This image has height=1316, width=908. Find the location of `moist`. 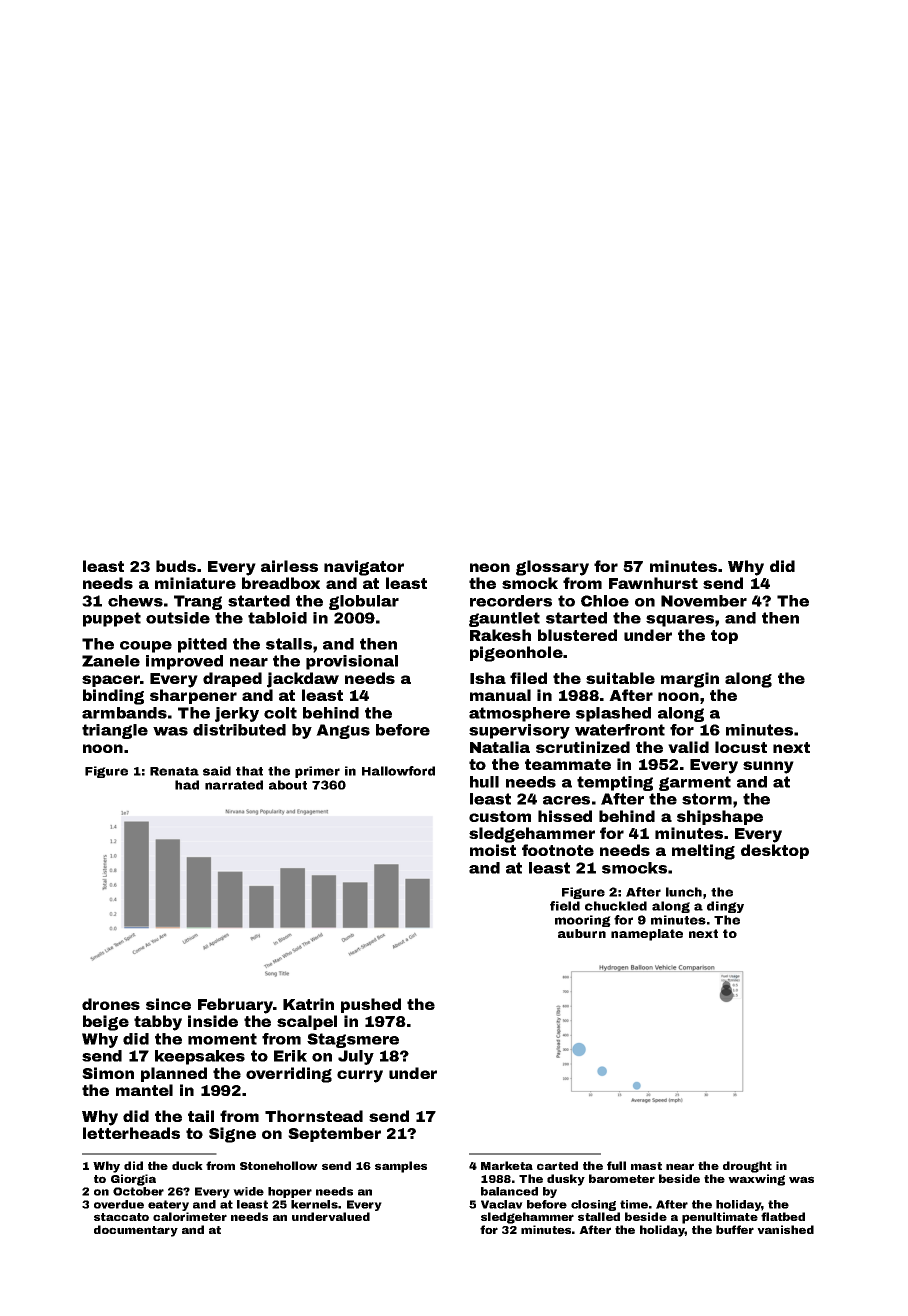

moist is located at coordinates (493, 850).
